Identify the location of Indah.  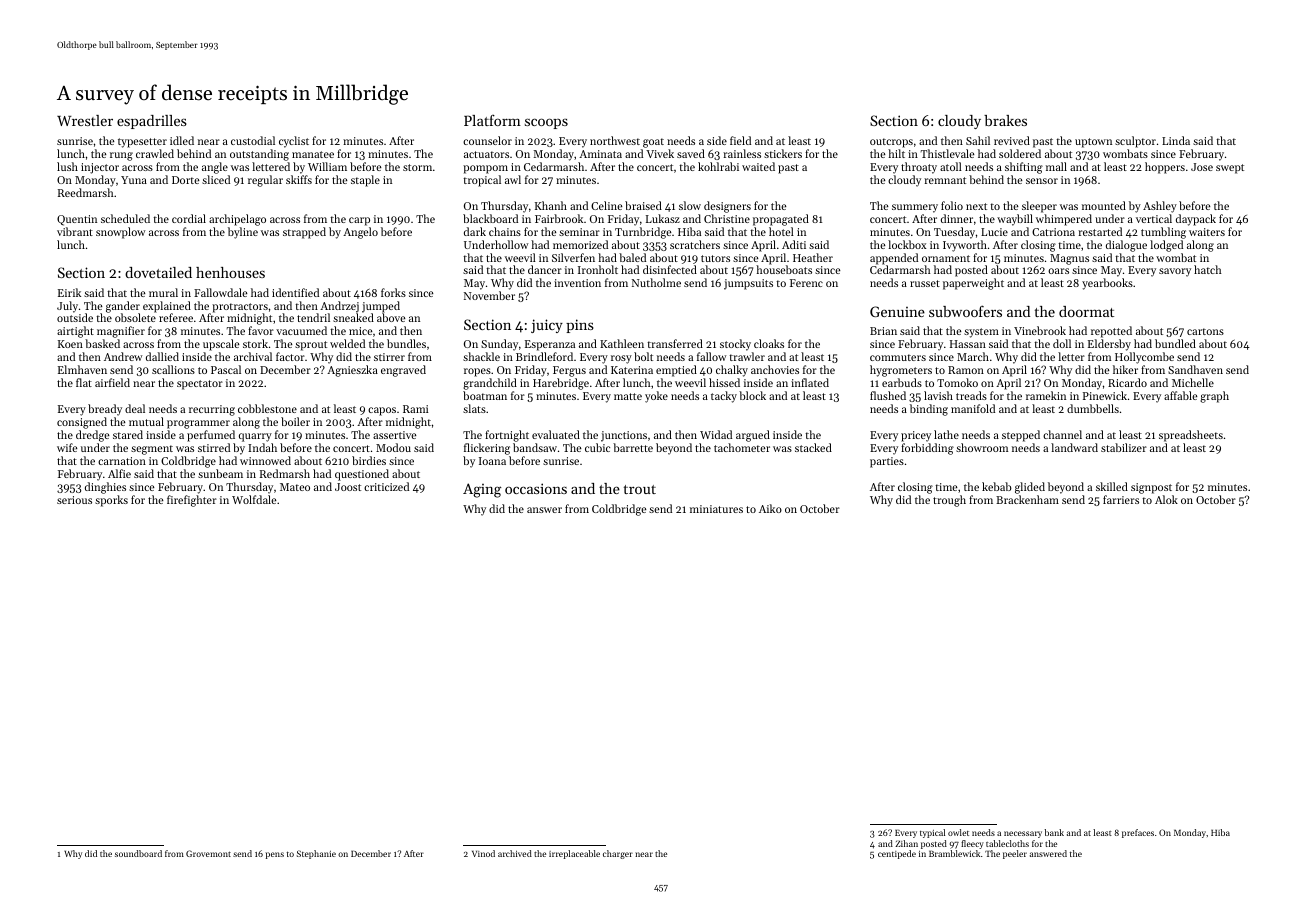
(262, 447).
